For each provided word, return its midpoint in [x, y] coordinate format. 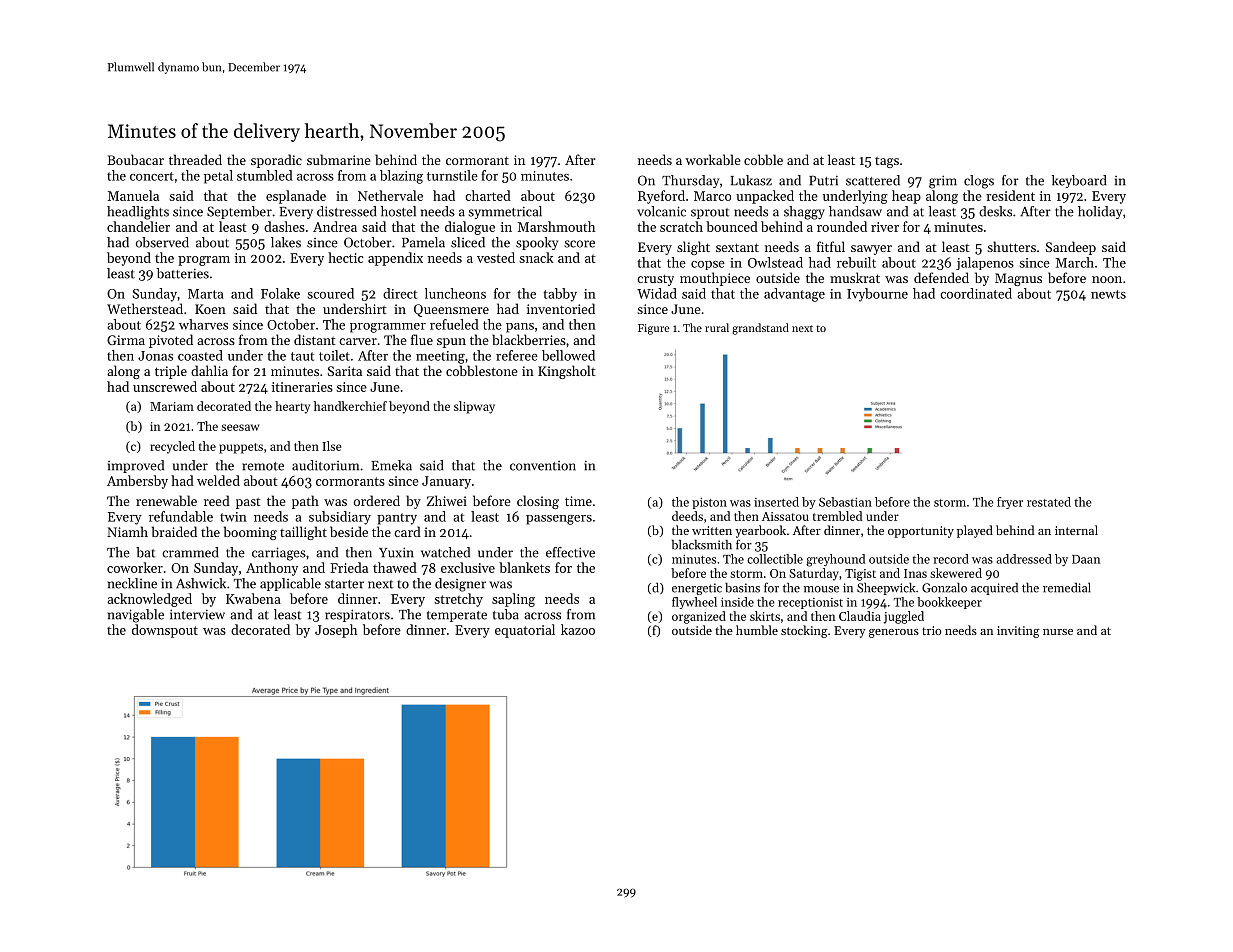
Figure [654, 329]
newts [1108, 294]
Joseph [336, 631]
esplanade [296, 197]
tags [887, 162]
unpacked [765, 197]
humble [757, 630]
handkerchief [350, 406]
